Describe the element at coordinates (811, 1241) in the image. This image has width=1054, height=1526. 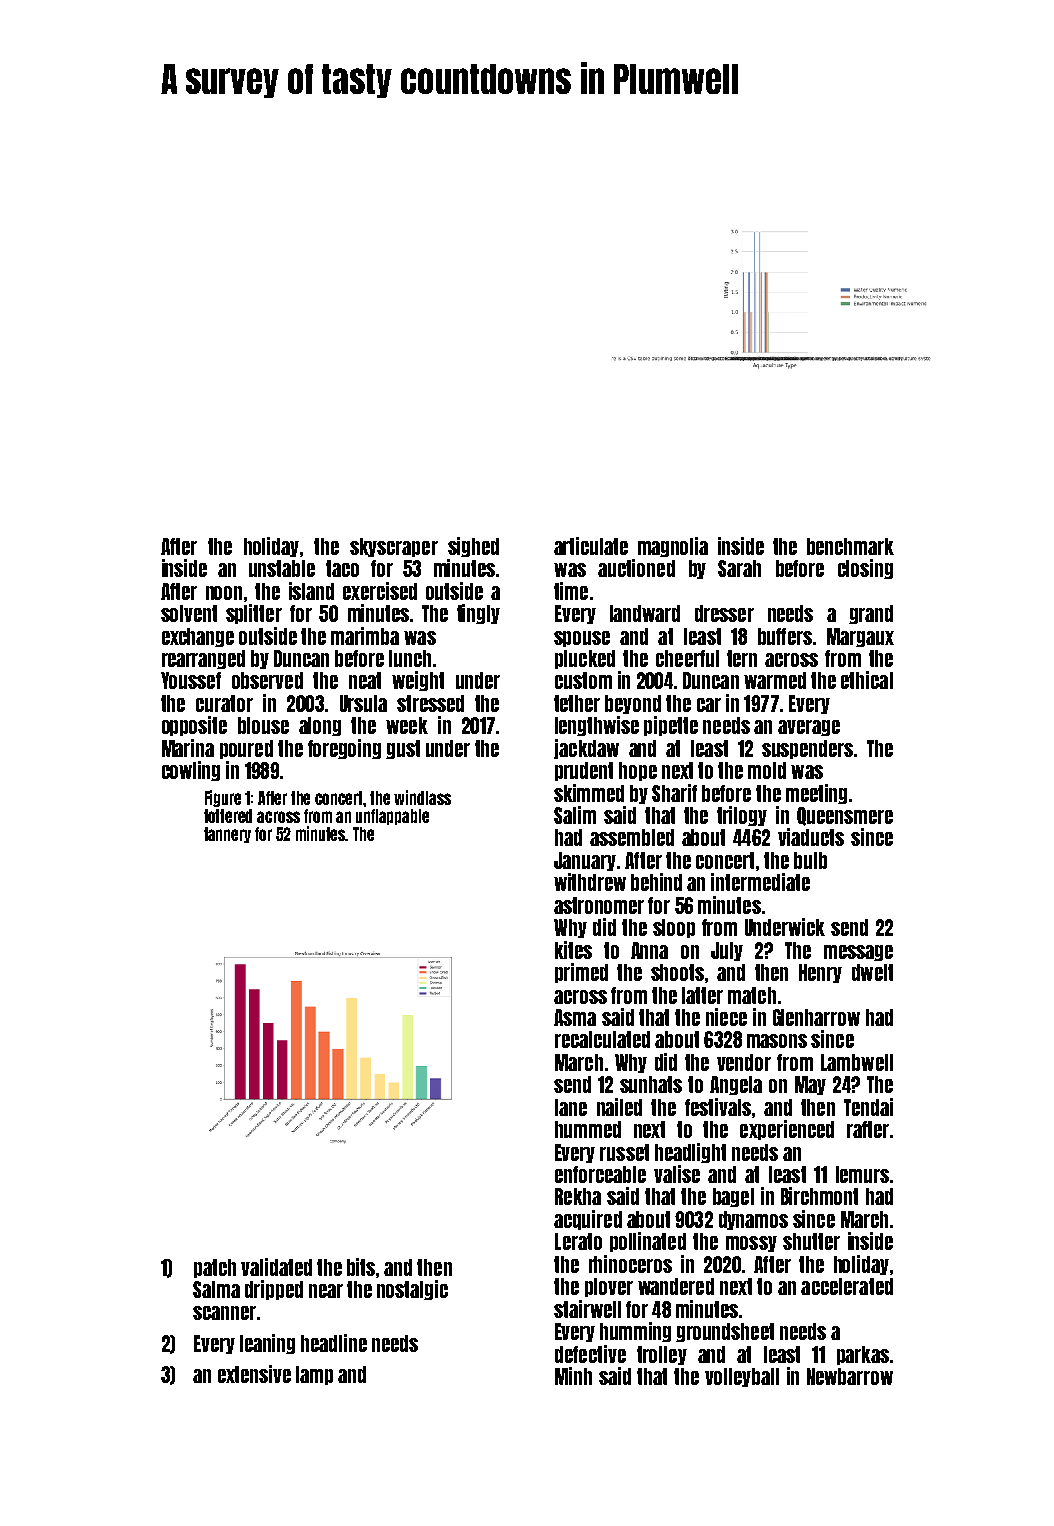
I see `shutter` at that location.
